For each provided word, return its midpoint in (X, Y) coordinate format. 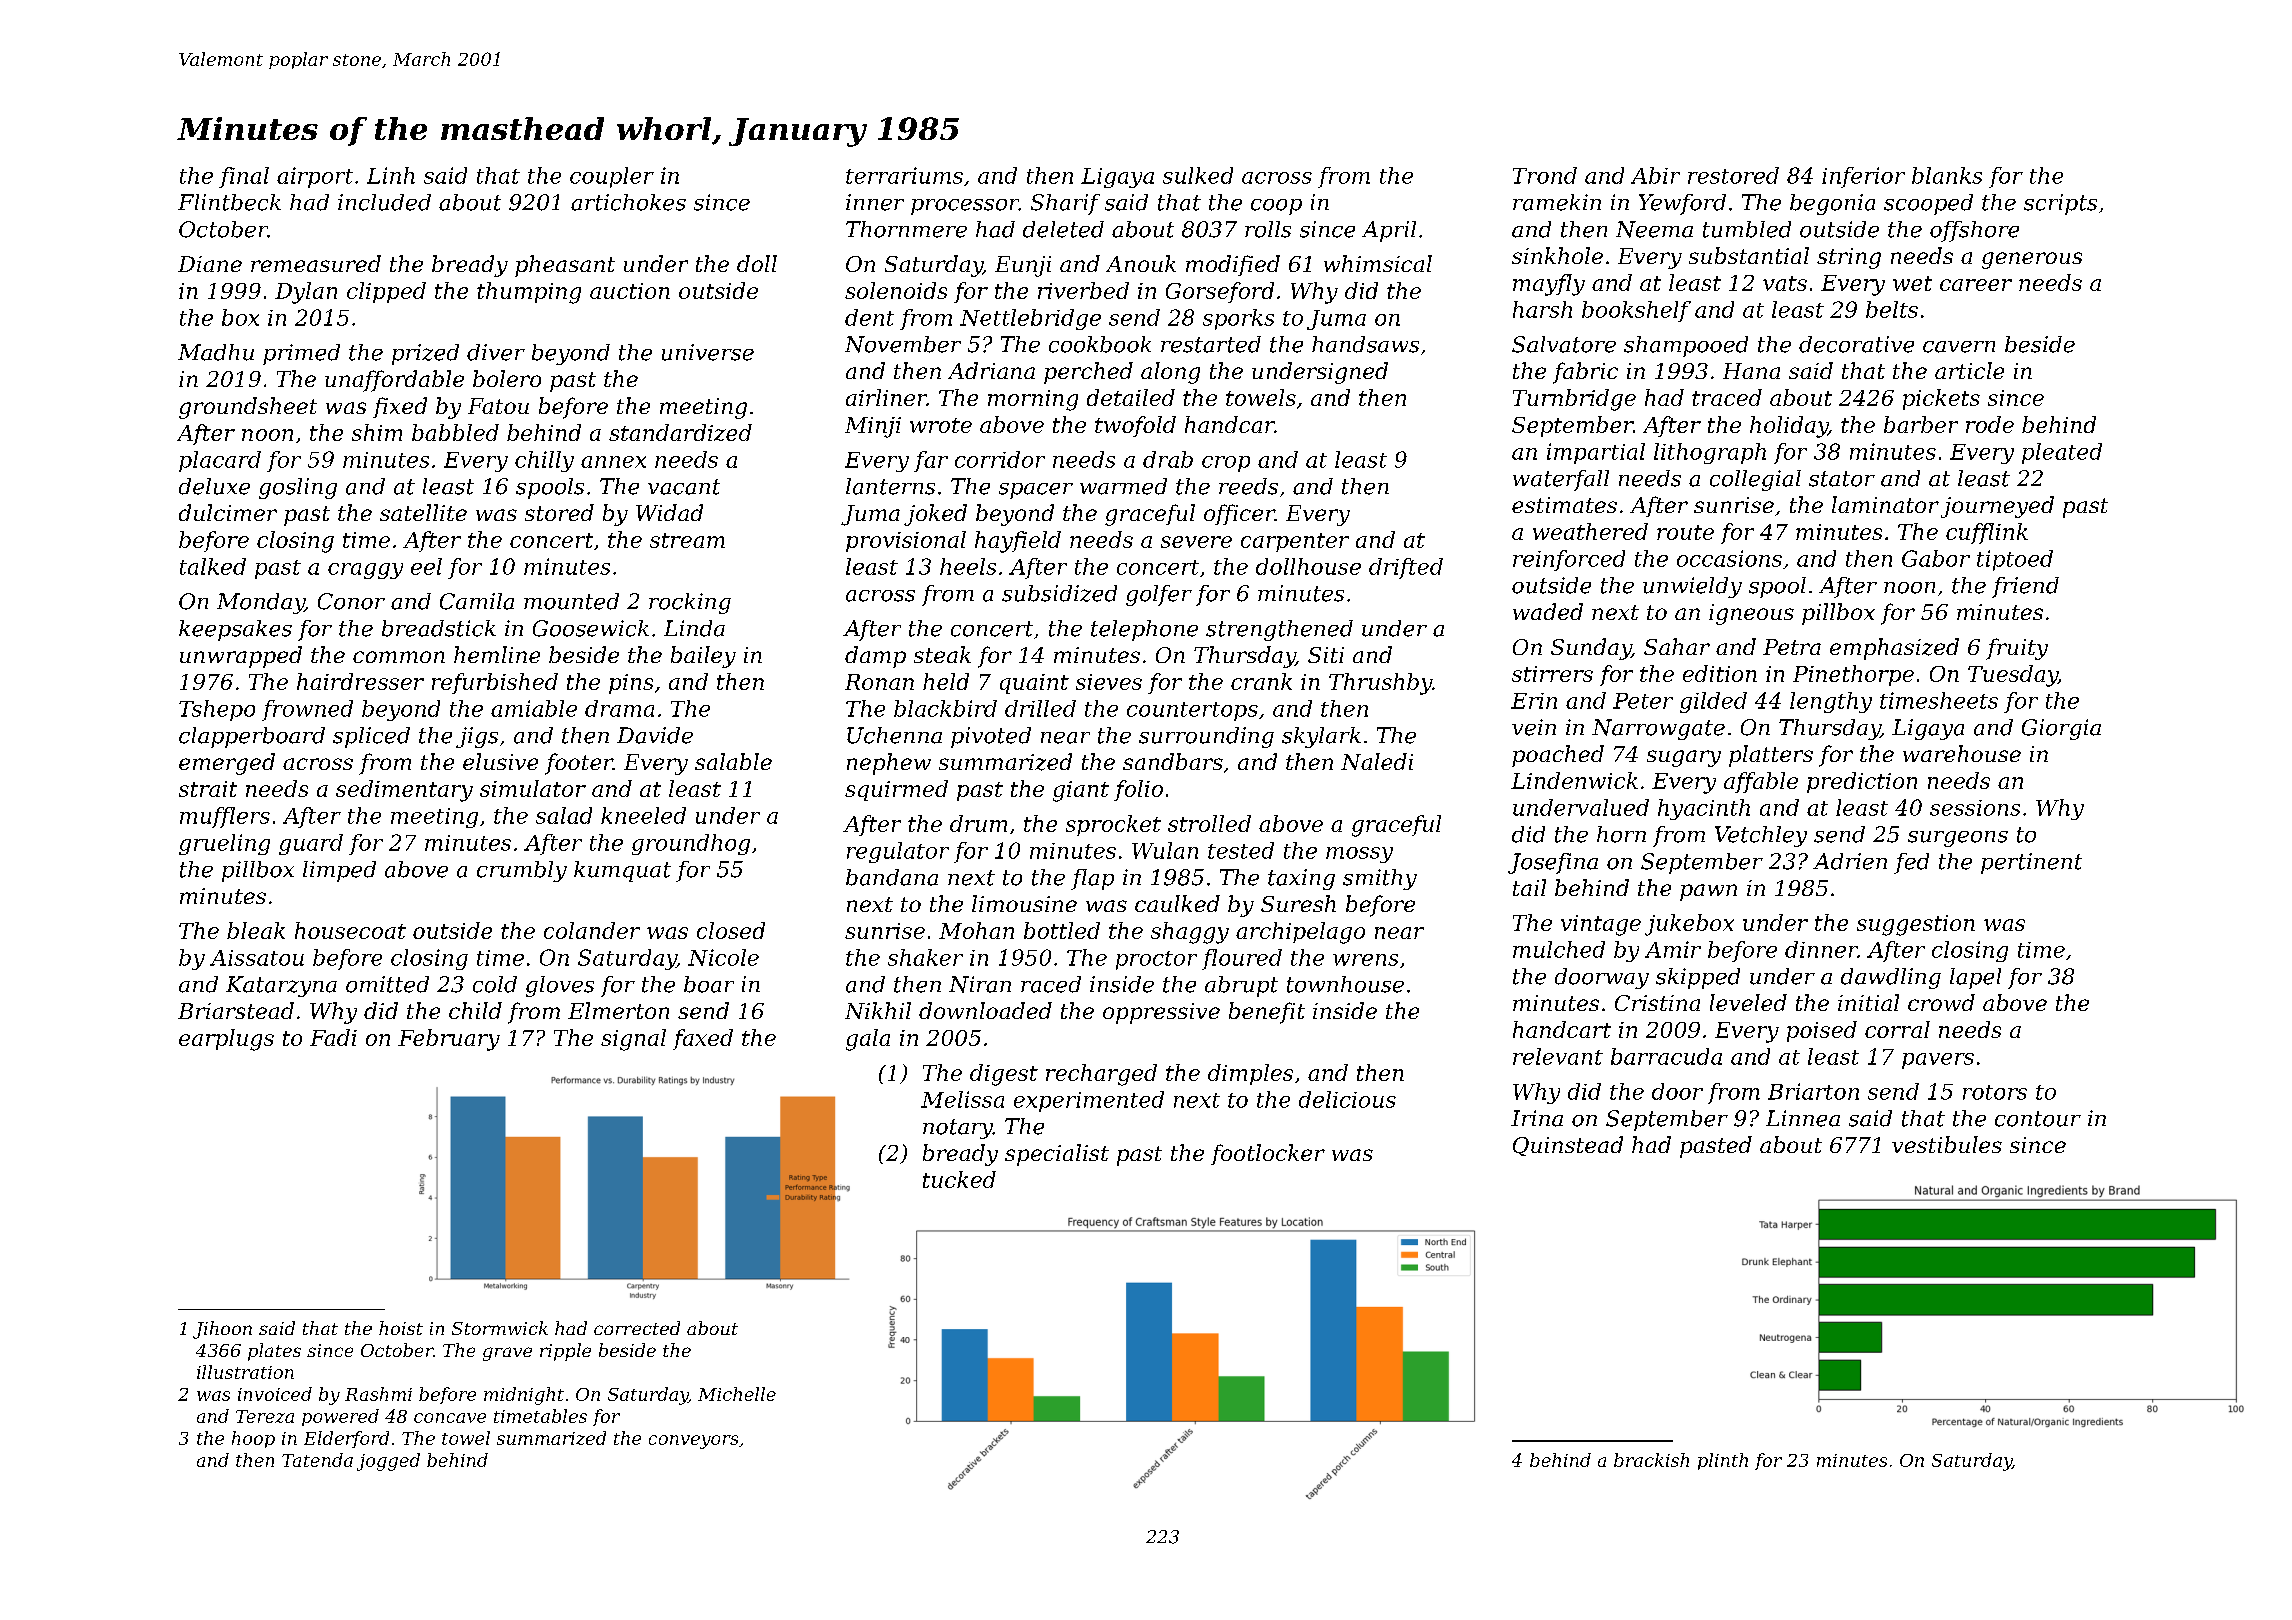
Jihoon (222, 1330)
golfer (1159, 595)
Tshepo (217, 710)
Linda (694, 628)
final (244, 177)
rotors (1995, 1092)
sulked (1198, 175)
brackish (1651, 1460)
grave (507, 1354)
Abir (1655, 175)
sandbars (1173, 761)
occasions (1729, 558)
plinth (1723, 1461)
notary (958, 1129)
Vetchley (1761, 836)
